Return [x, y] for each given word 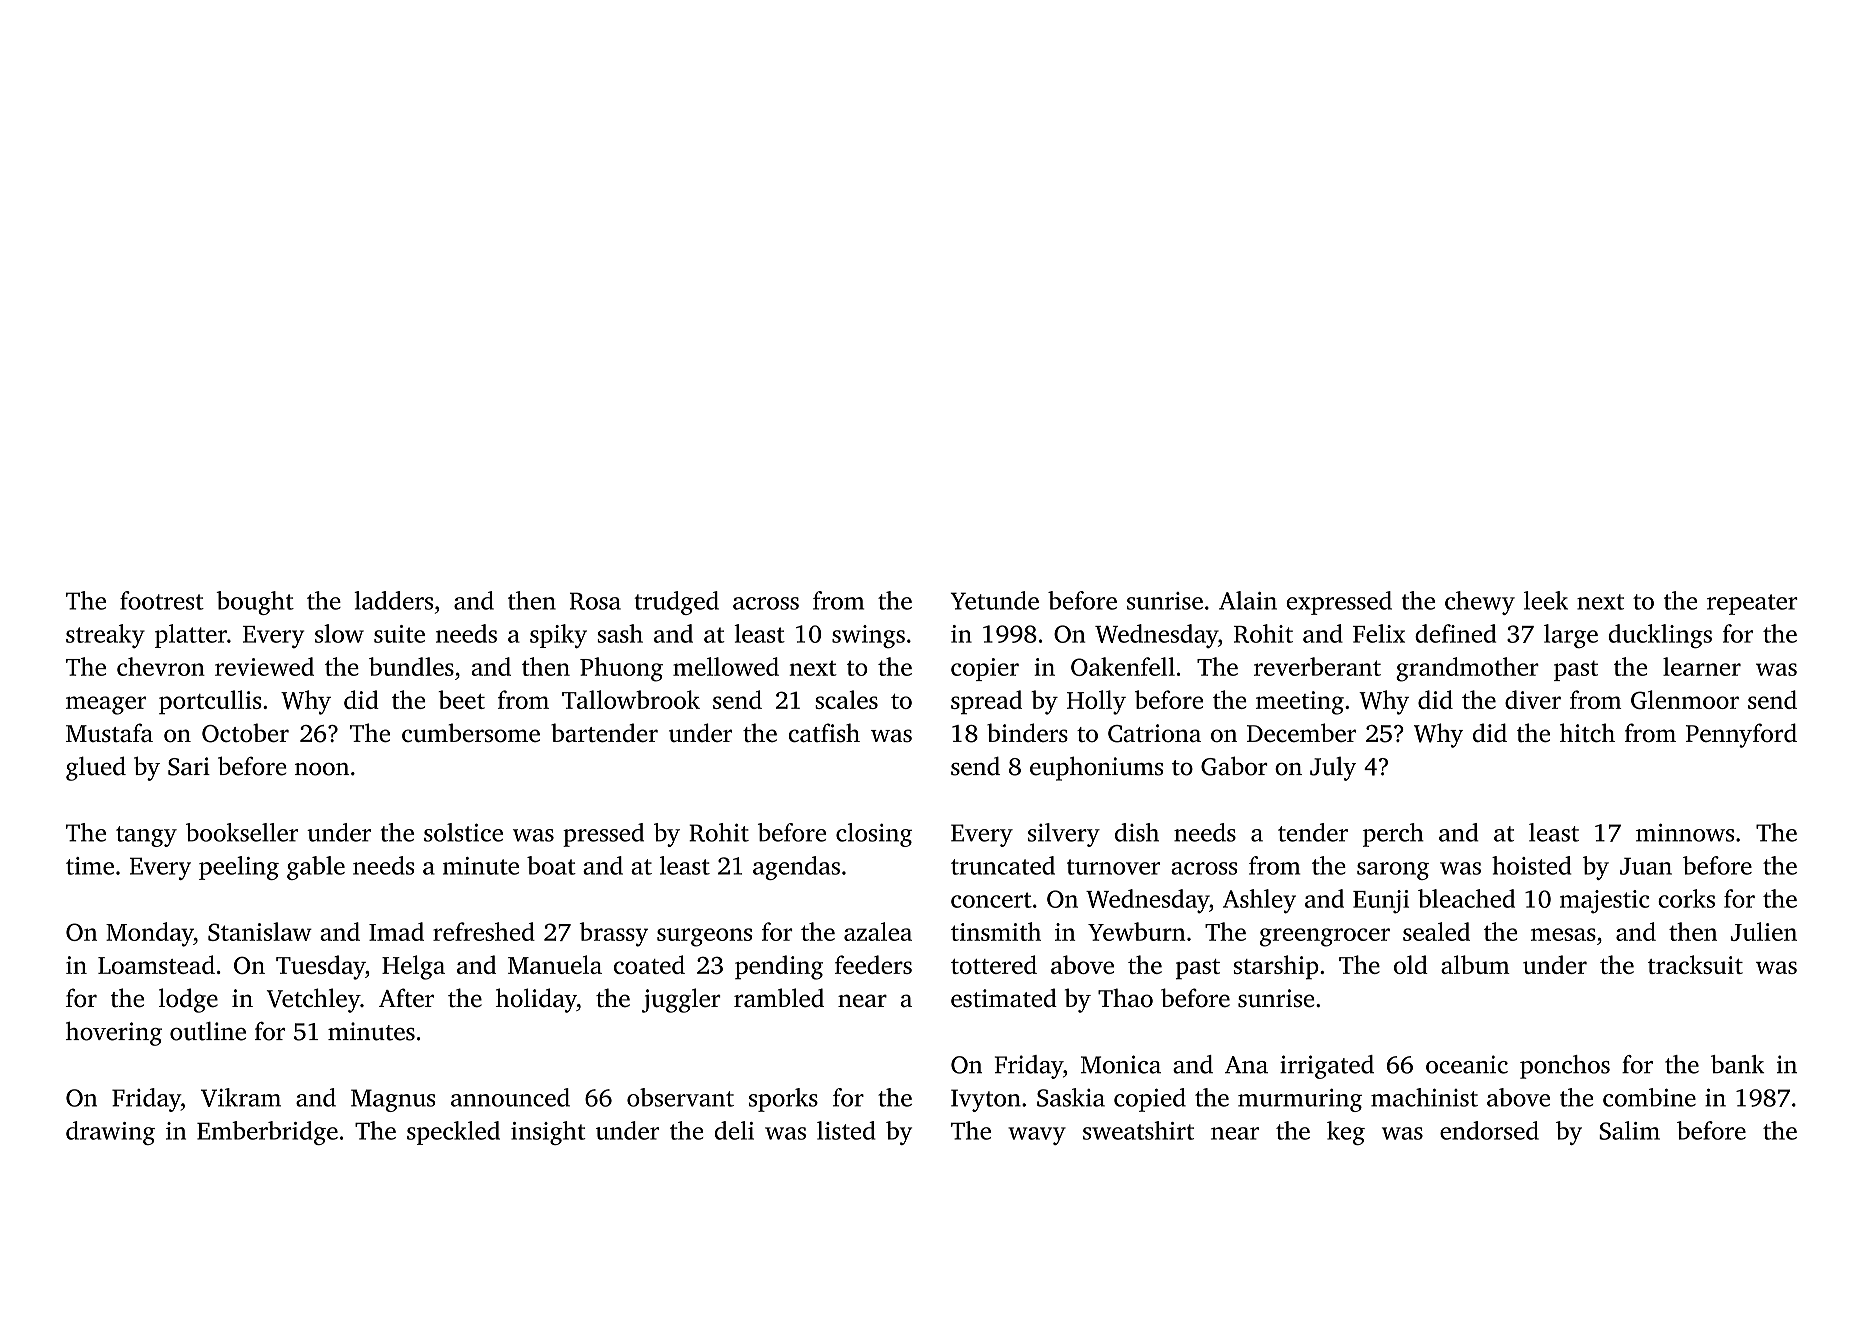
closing [874, 835]
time [90, 866]
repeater [1752, 604]
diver [1533, 699]
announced [510, 1097]
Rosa [595, 601]
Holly [1096, 702]
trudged [676, 603]
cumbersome [471, 732]
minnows [1685, 832]
